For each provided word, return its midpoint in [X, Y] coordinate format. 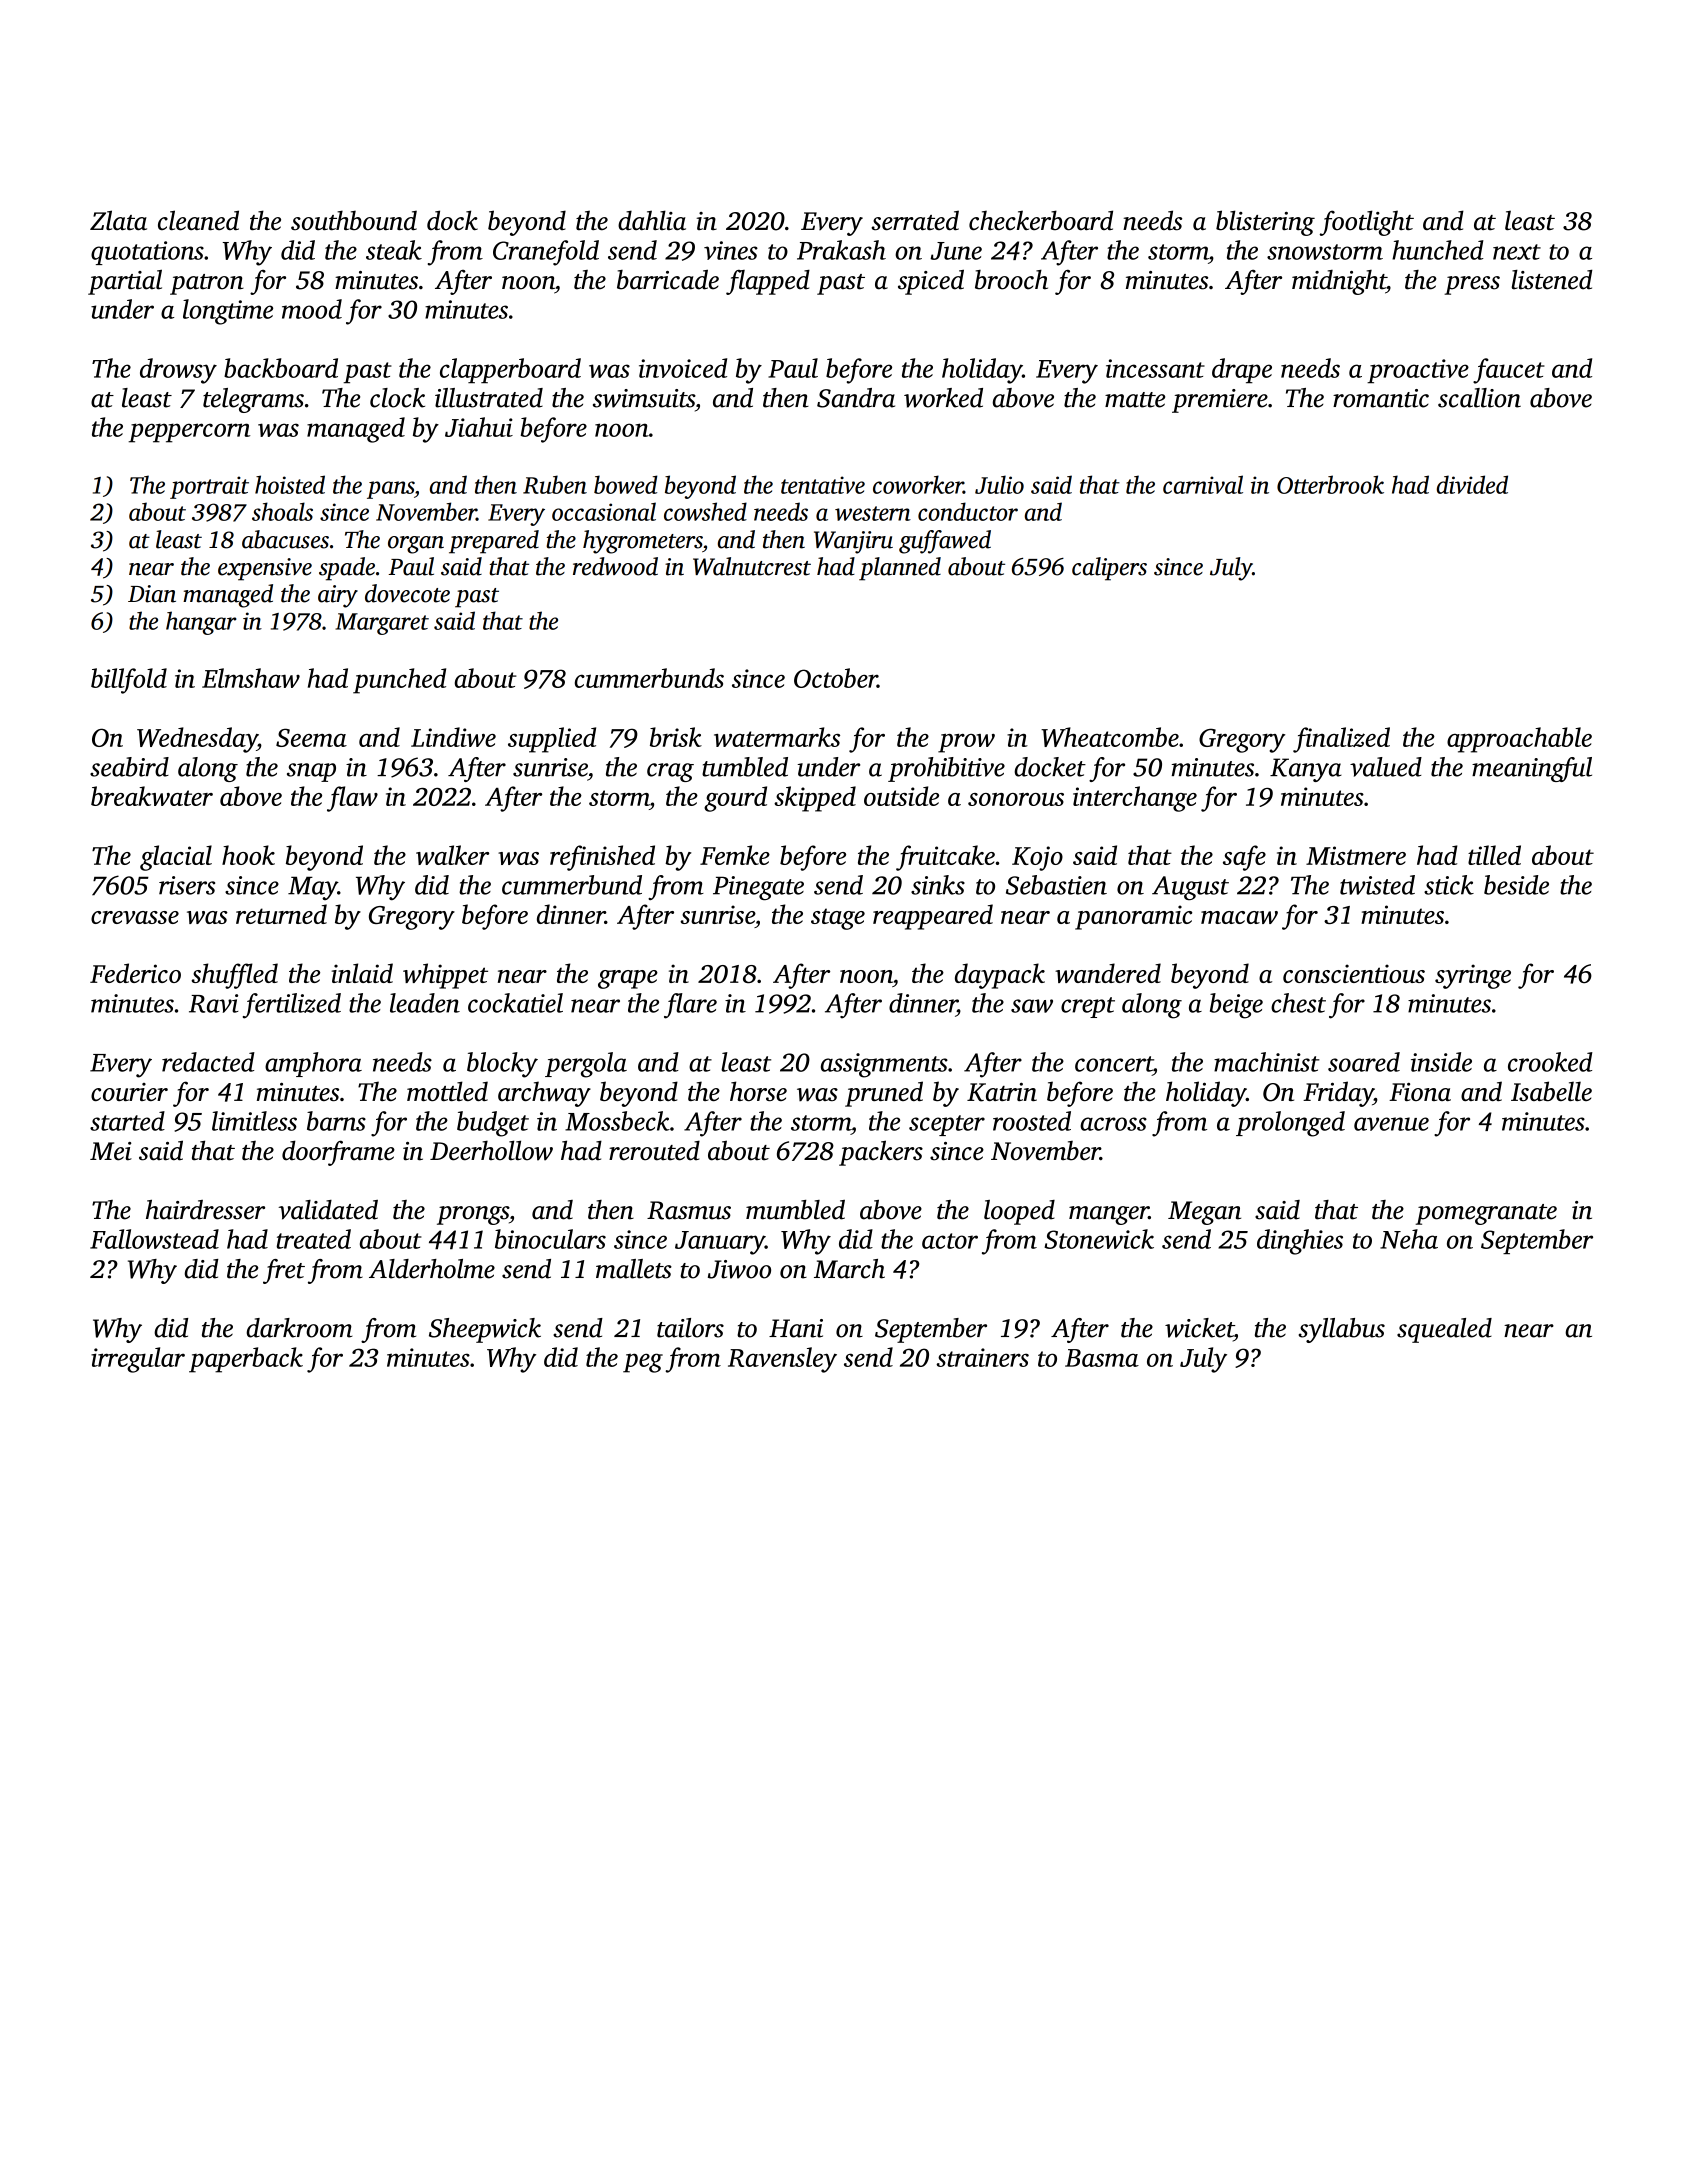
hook [248, 855]
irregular [138, 1360]
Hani [796, 1328]
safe [1244, 858]
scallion [1479, 398]
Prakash [841, 250]
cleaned [198, 220]
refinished [602, 858]
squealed [1444, 1330]
